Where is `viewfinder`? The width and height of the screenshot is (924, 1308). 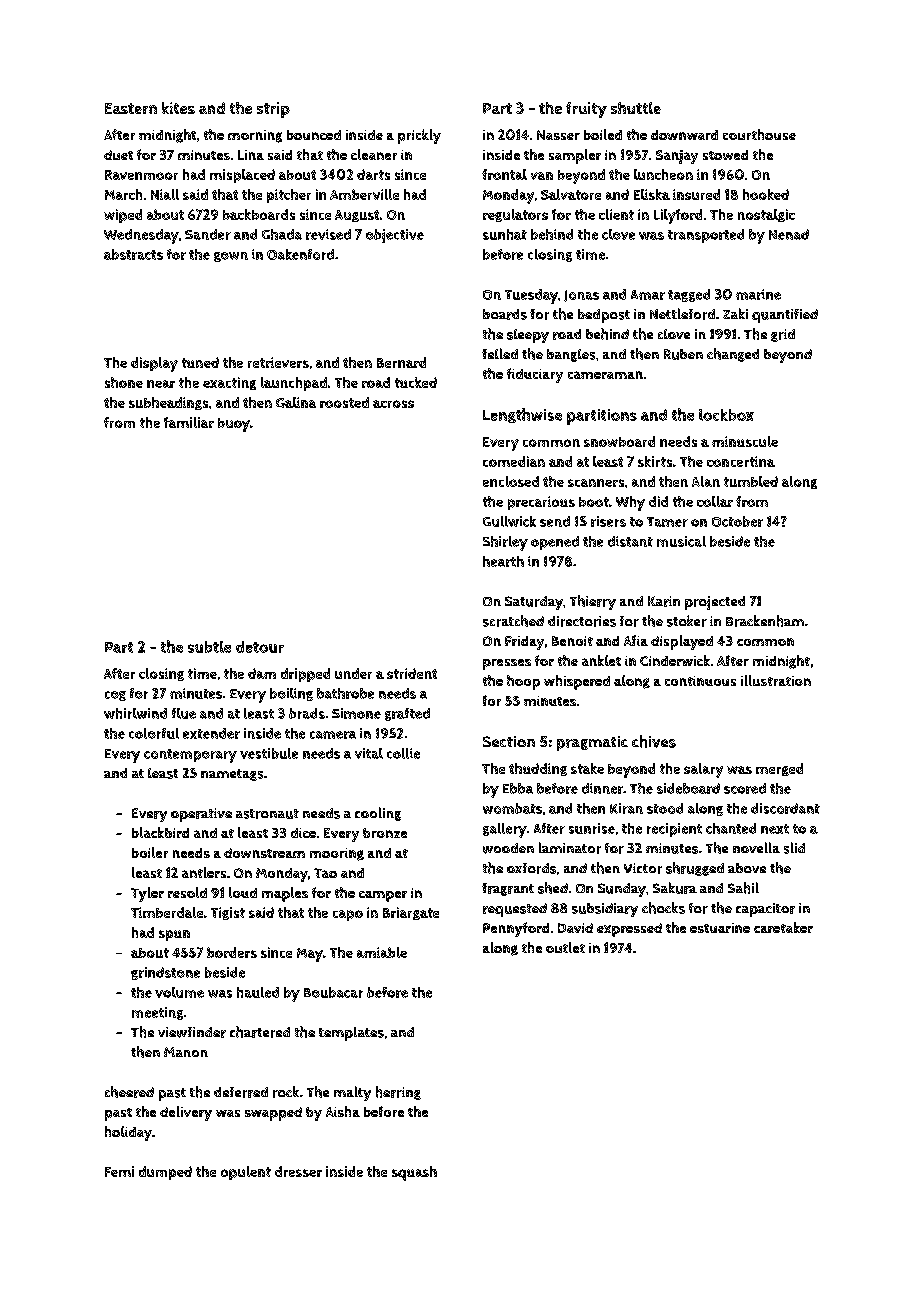 viewfinder is located at coordinates (192, 1032).
